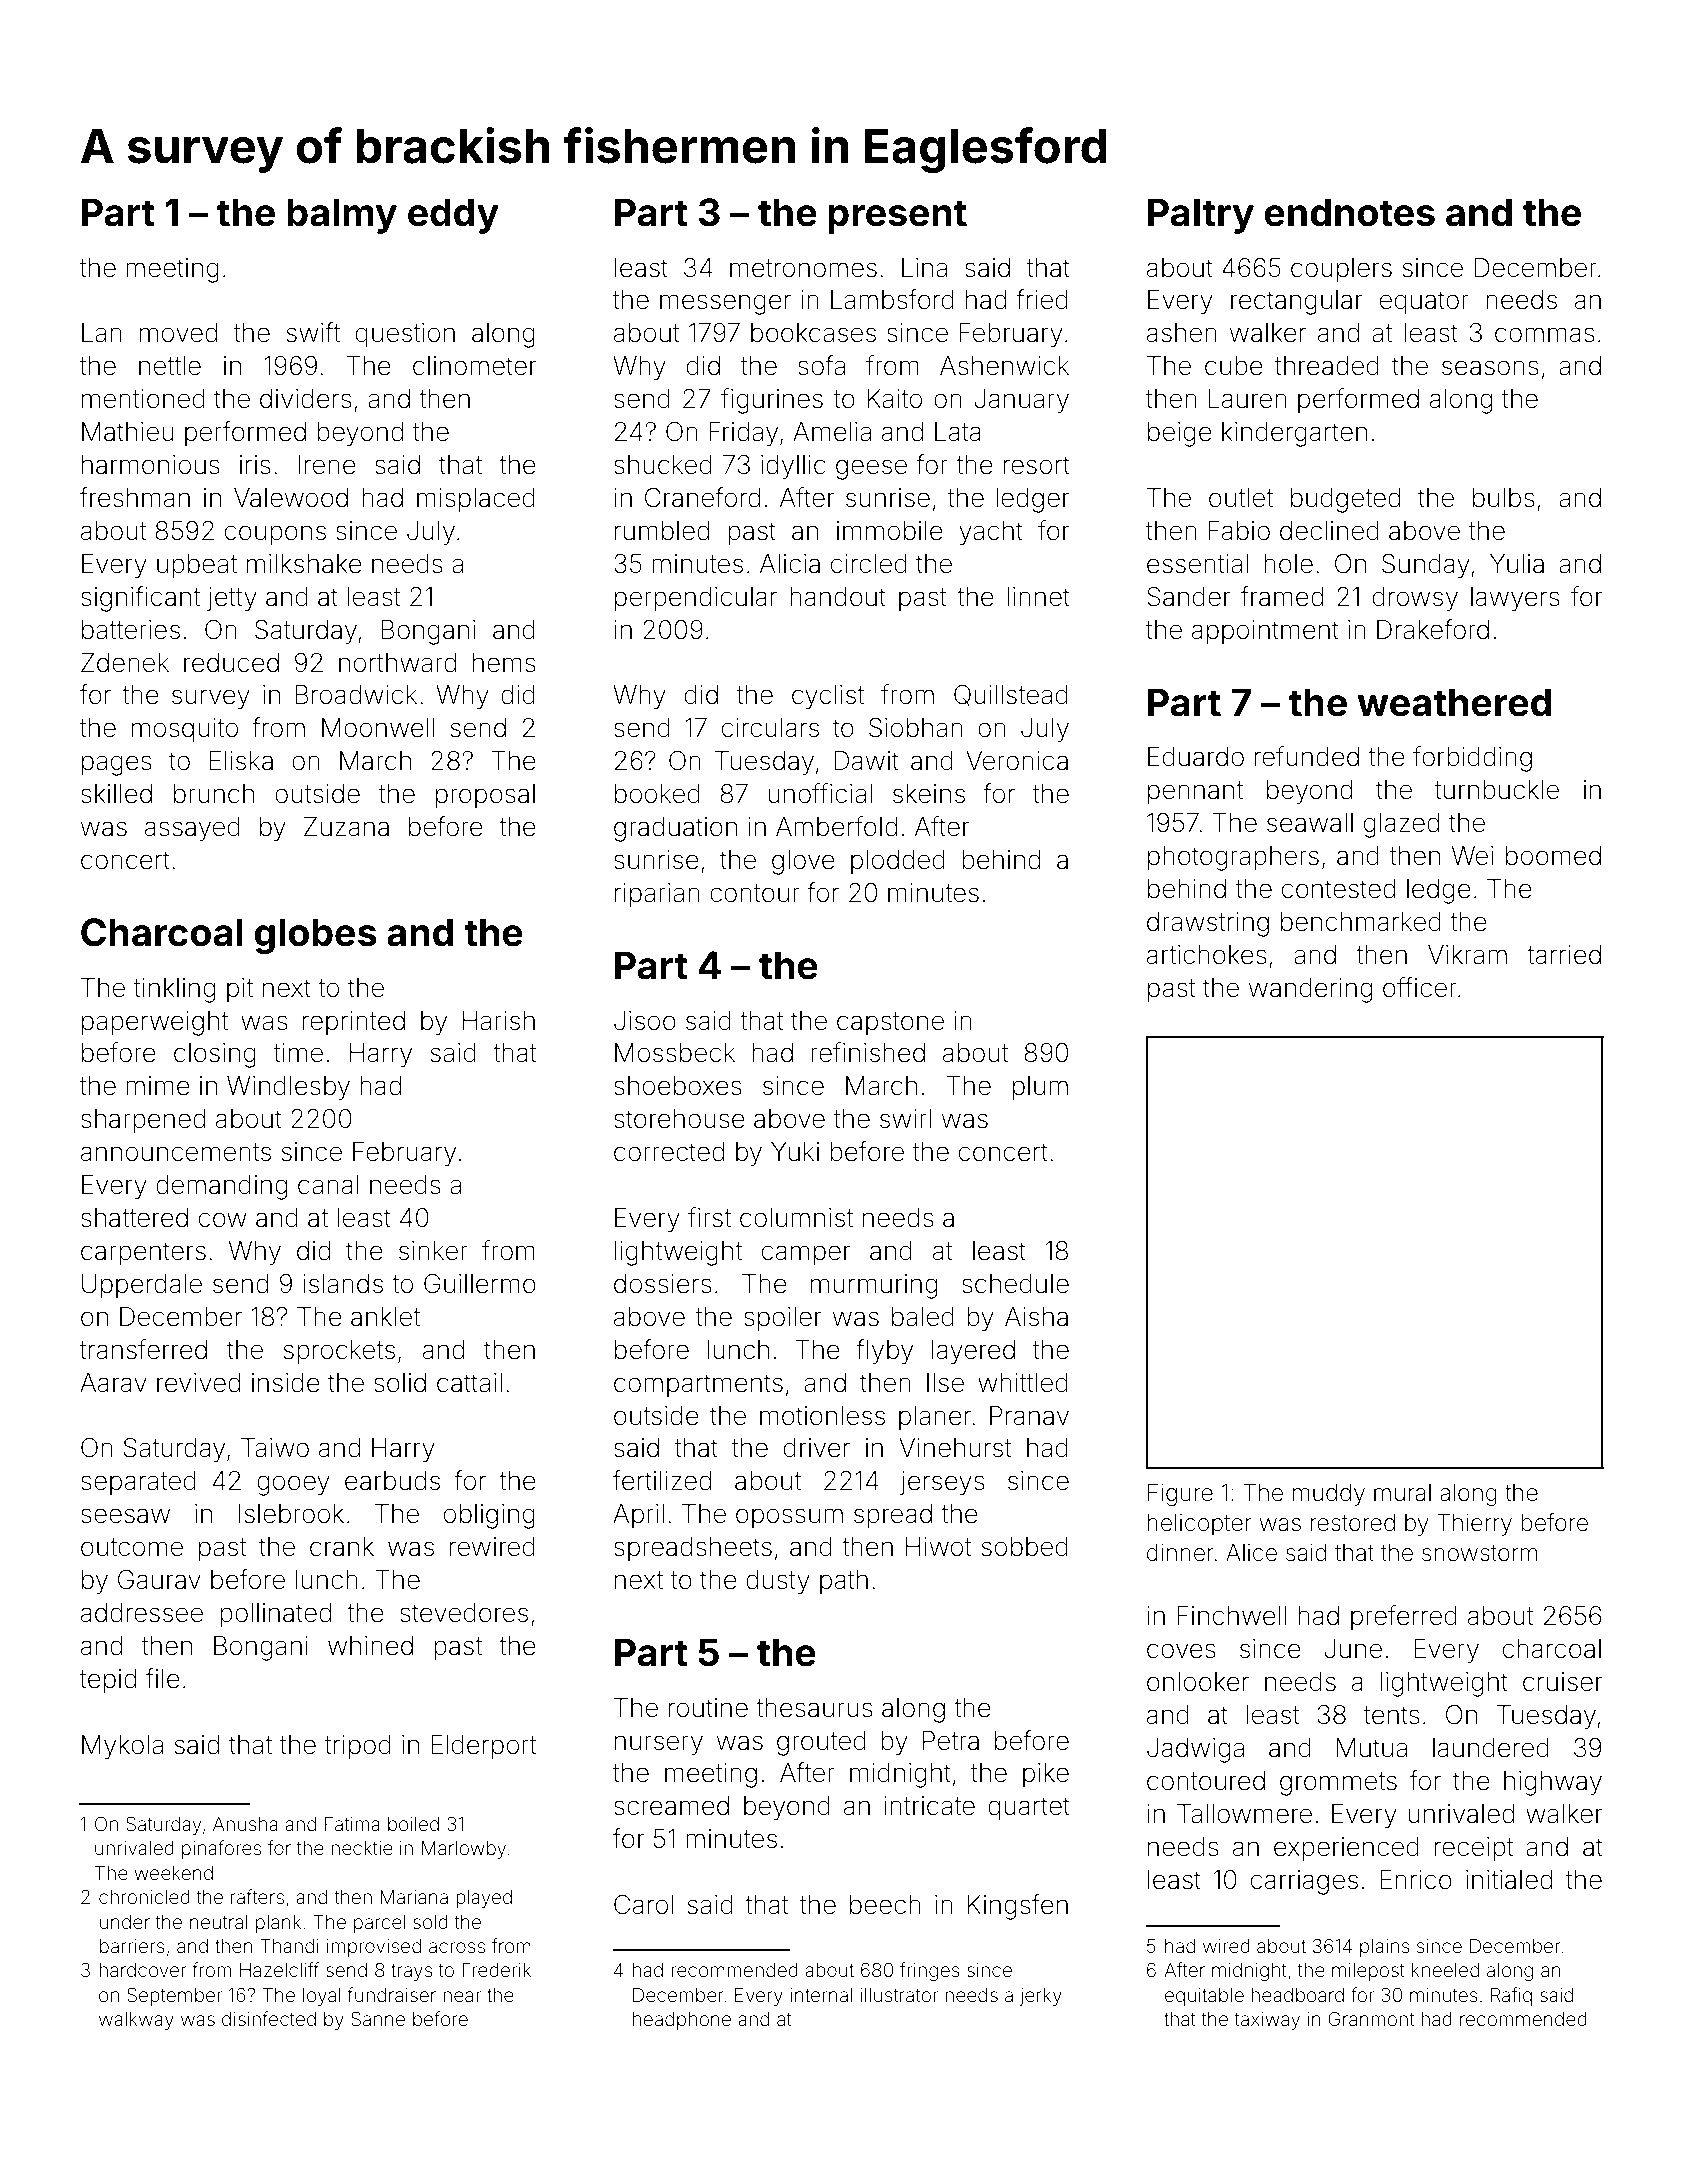 This image has height=2178, width=1683. Describe the element at coordinates (868, 1052) in the image. I see `refinished` at that location.
